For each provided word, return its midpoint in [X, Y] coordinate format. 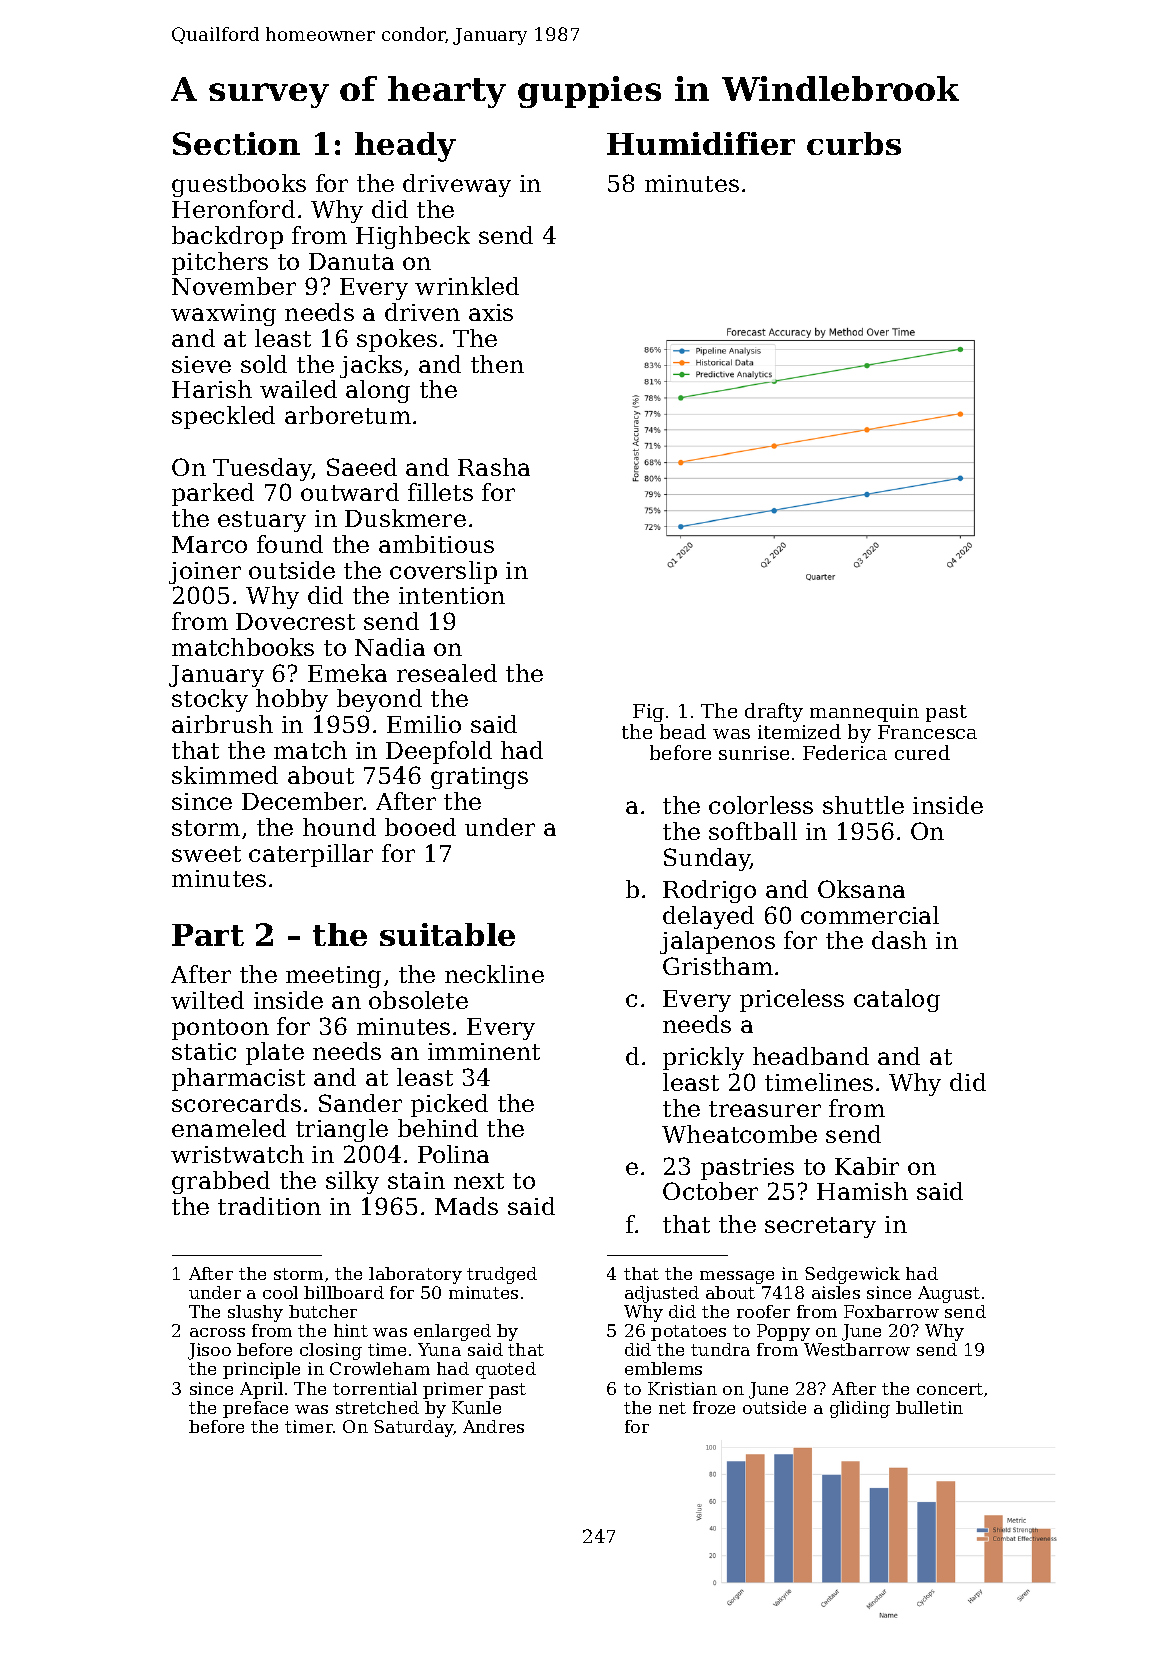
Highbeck [413, 237]
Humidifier [701, 143]
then [497, 364]
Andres [493, 1426]
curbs [854, 143]
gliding [860, 1409]
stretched [377, 1407]
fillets [440, 492]
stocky [210, 700]
